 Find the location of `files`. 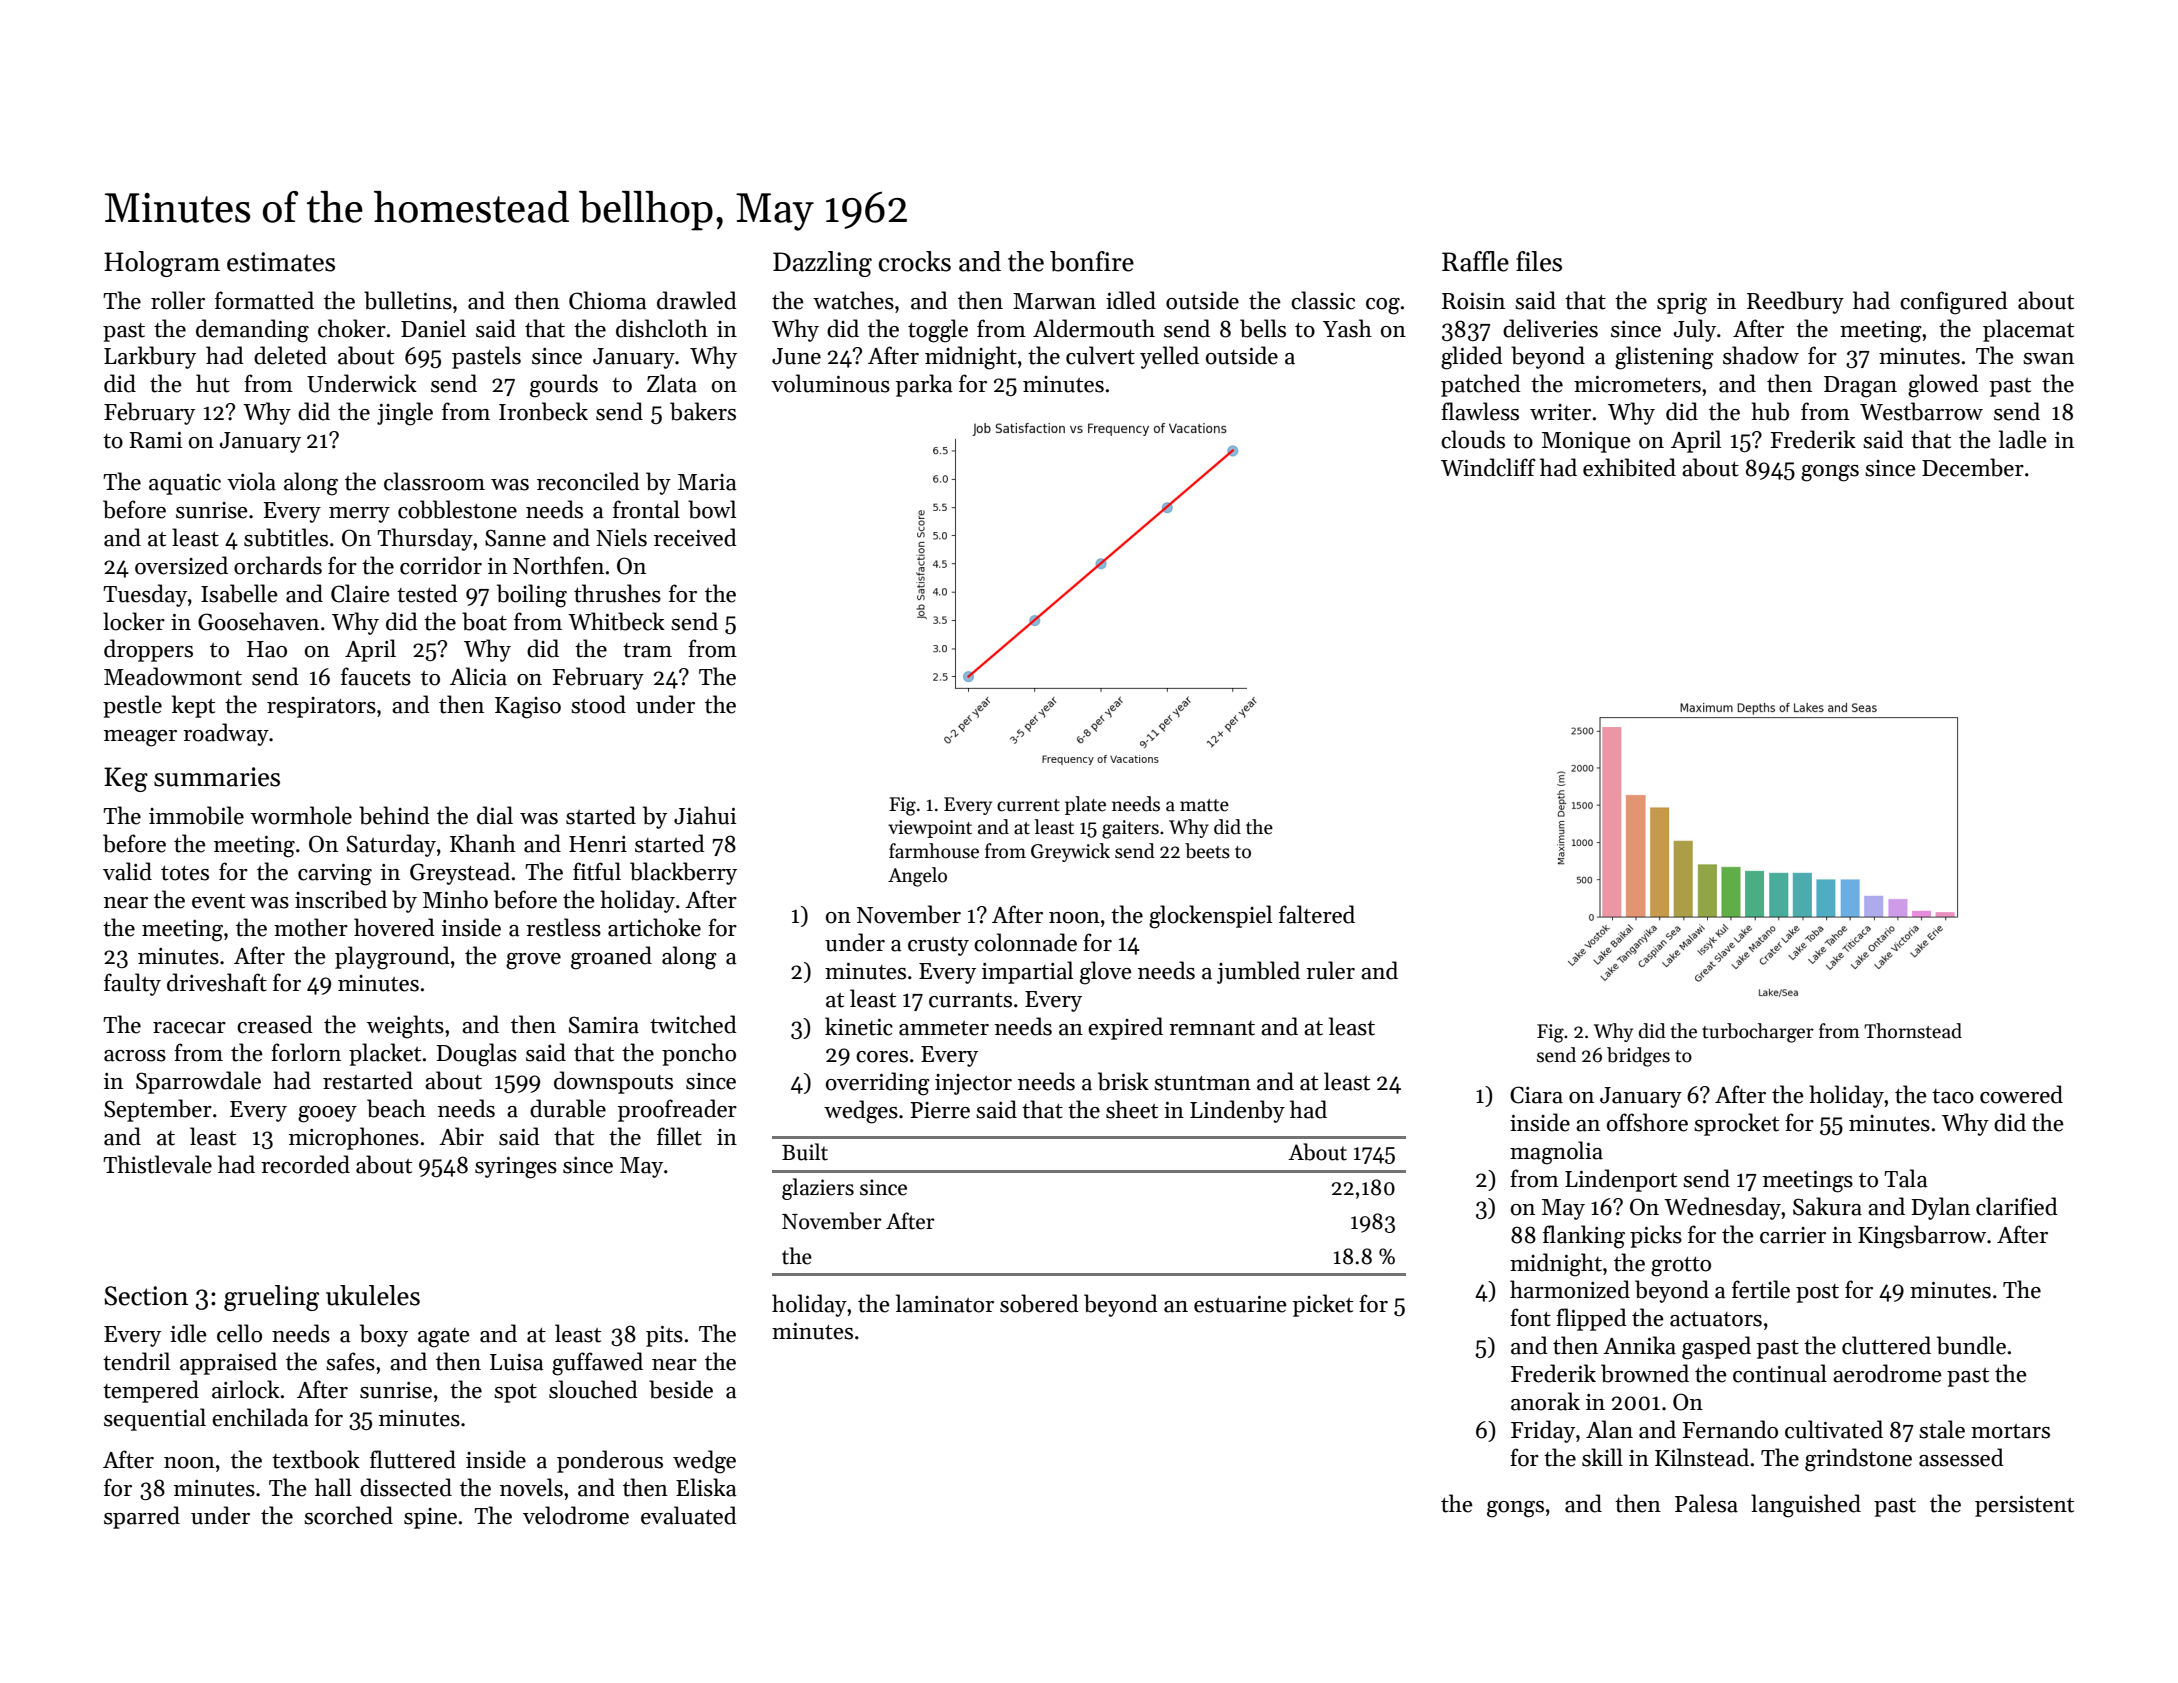

files is located at coordinates (1539, 261).
